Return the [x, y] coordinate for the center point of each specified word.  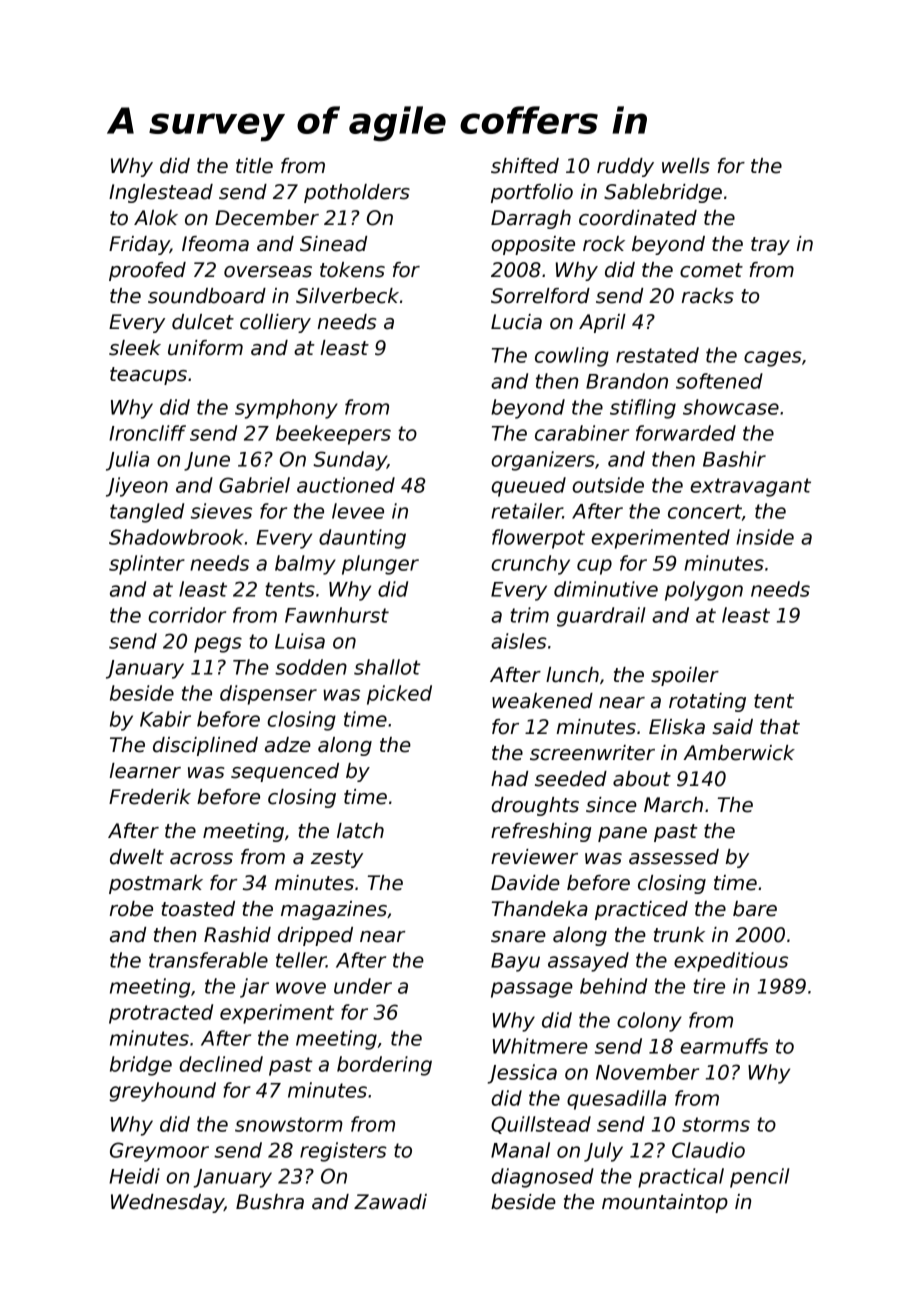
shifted [525, 166]
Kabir [165, 719]
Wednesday [167, 1203]
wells [686, 166]
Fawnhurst [337, 615]
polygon [704, 591]
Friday [139, 245]
